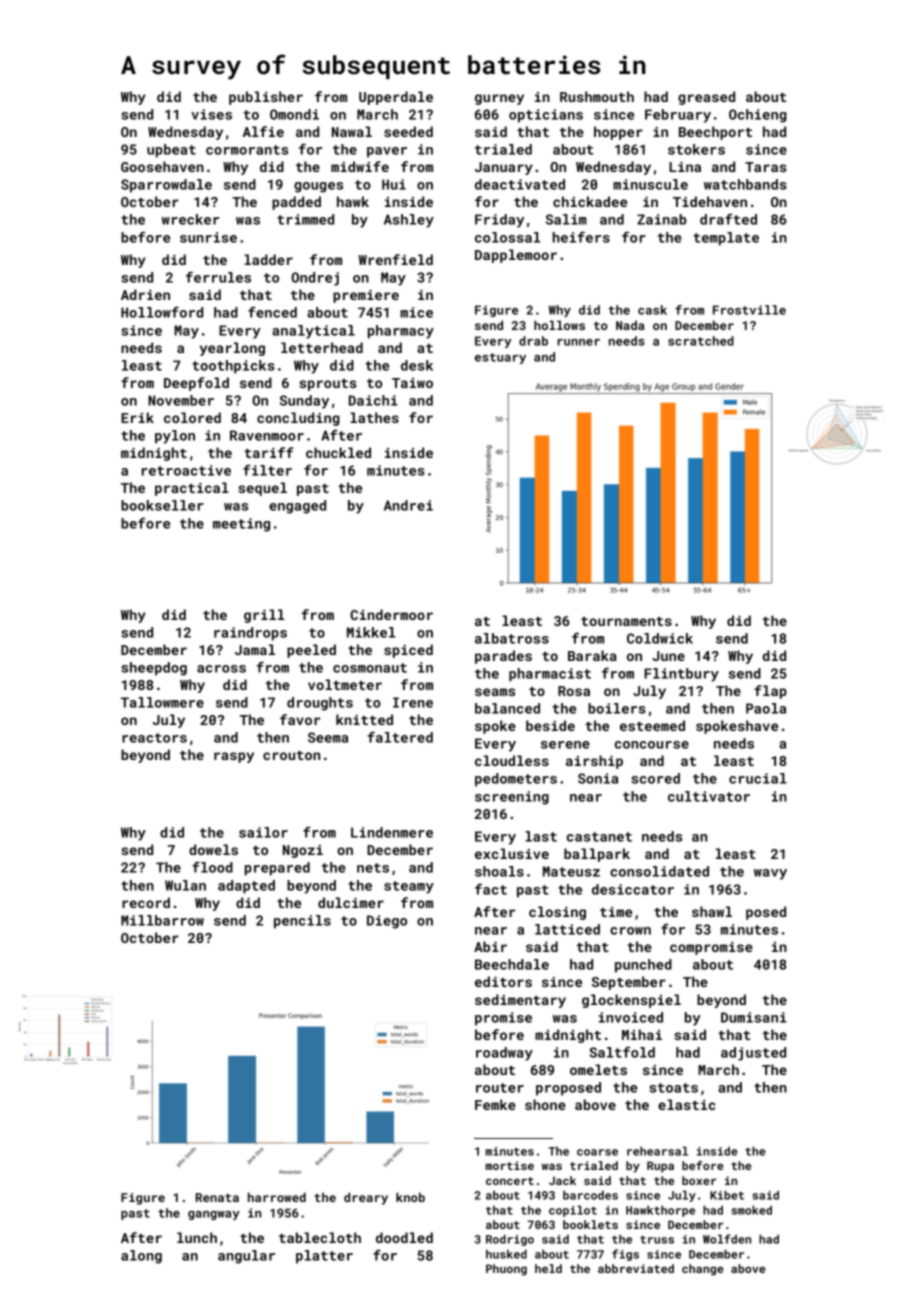 Image resolution: width=908 pixels, height=1316 pixels. I want to click on angular, so click(246, 1257).
